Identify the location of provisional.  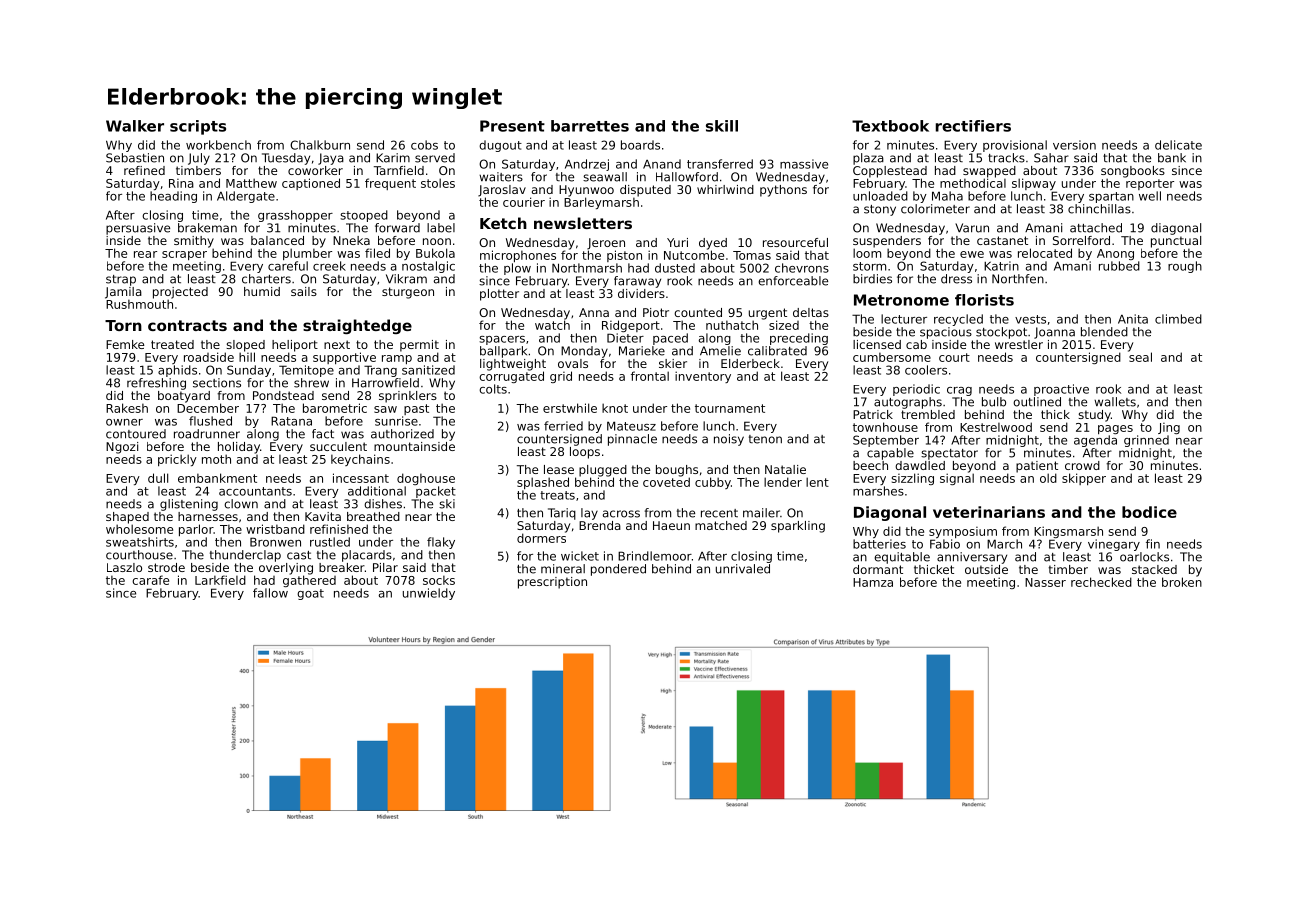
(1015, 146).
